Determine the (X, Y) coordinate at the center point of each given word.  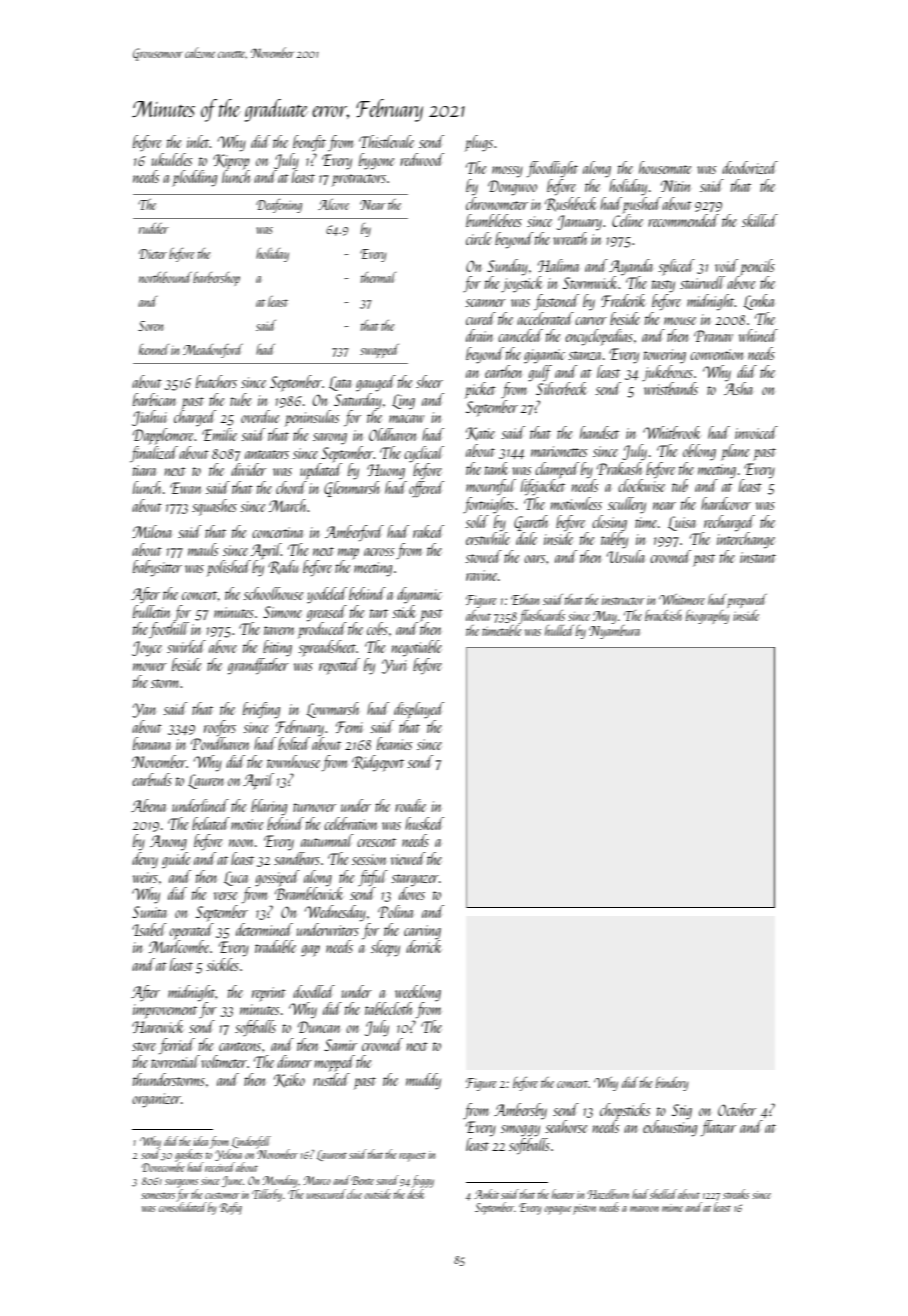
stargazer (415, 880)
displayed (419, 710)
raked (428, 531)
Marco (317, 1180)
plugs (479, 143)
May (605, 617)
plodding (194, 178)
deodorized (750, 167)
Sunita (149, 912)
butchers (216, 381)
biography (707, 617)
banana (151, 743)
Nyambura (614, 632)
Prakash (619, 468)
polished (229, 568)
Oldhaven (393, 434)
